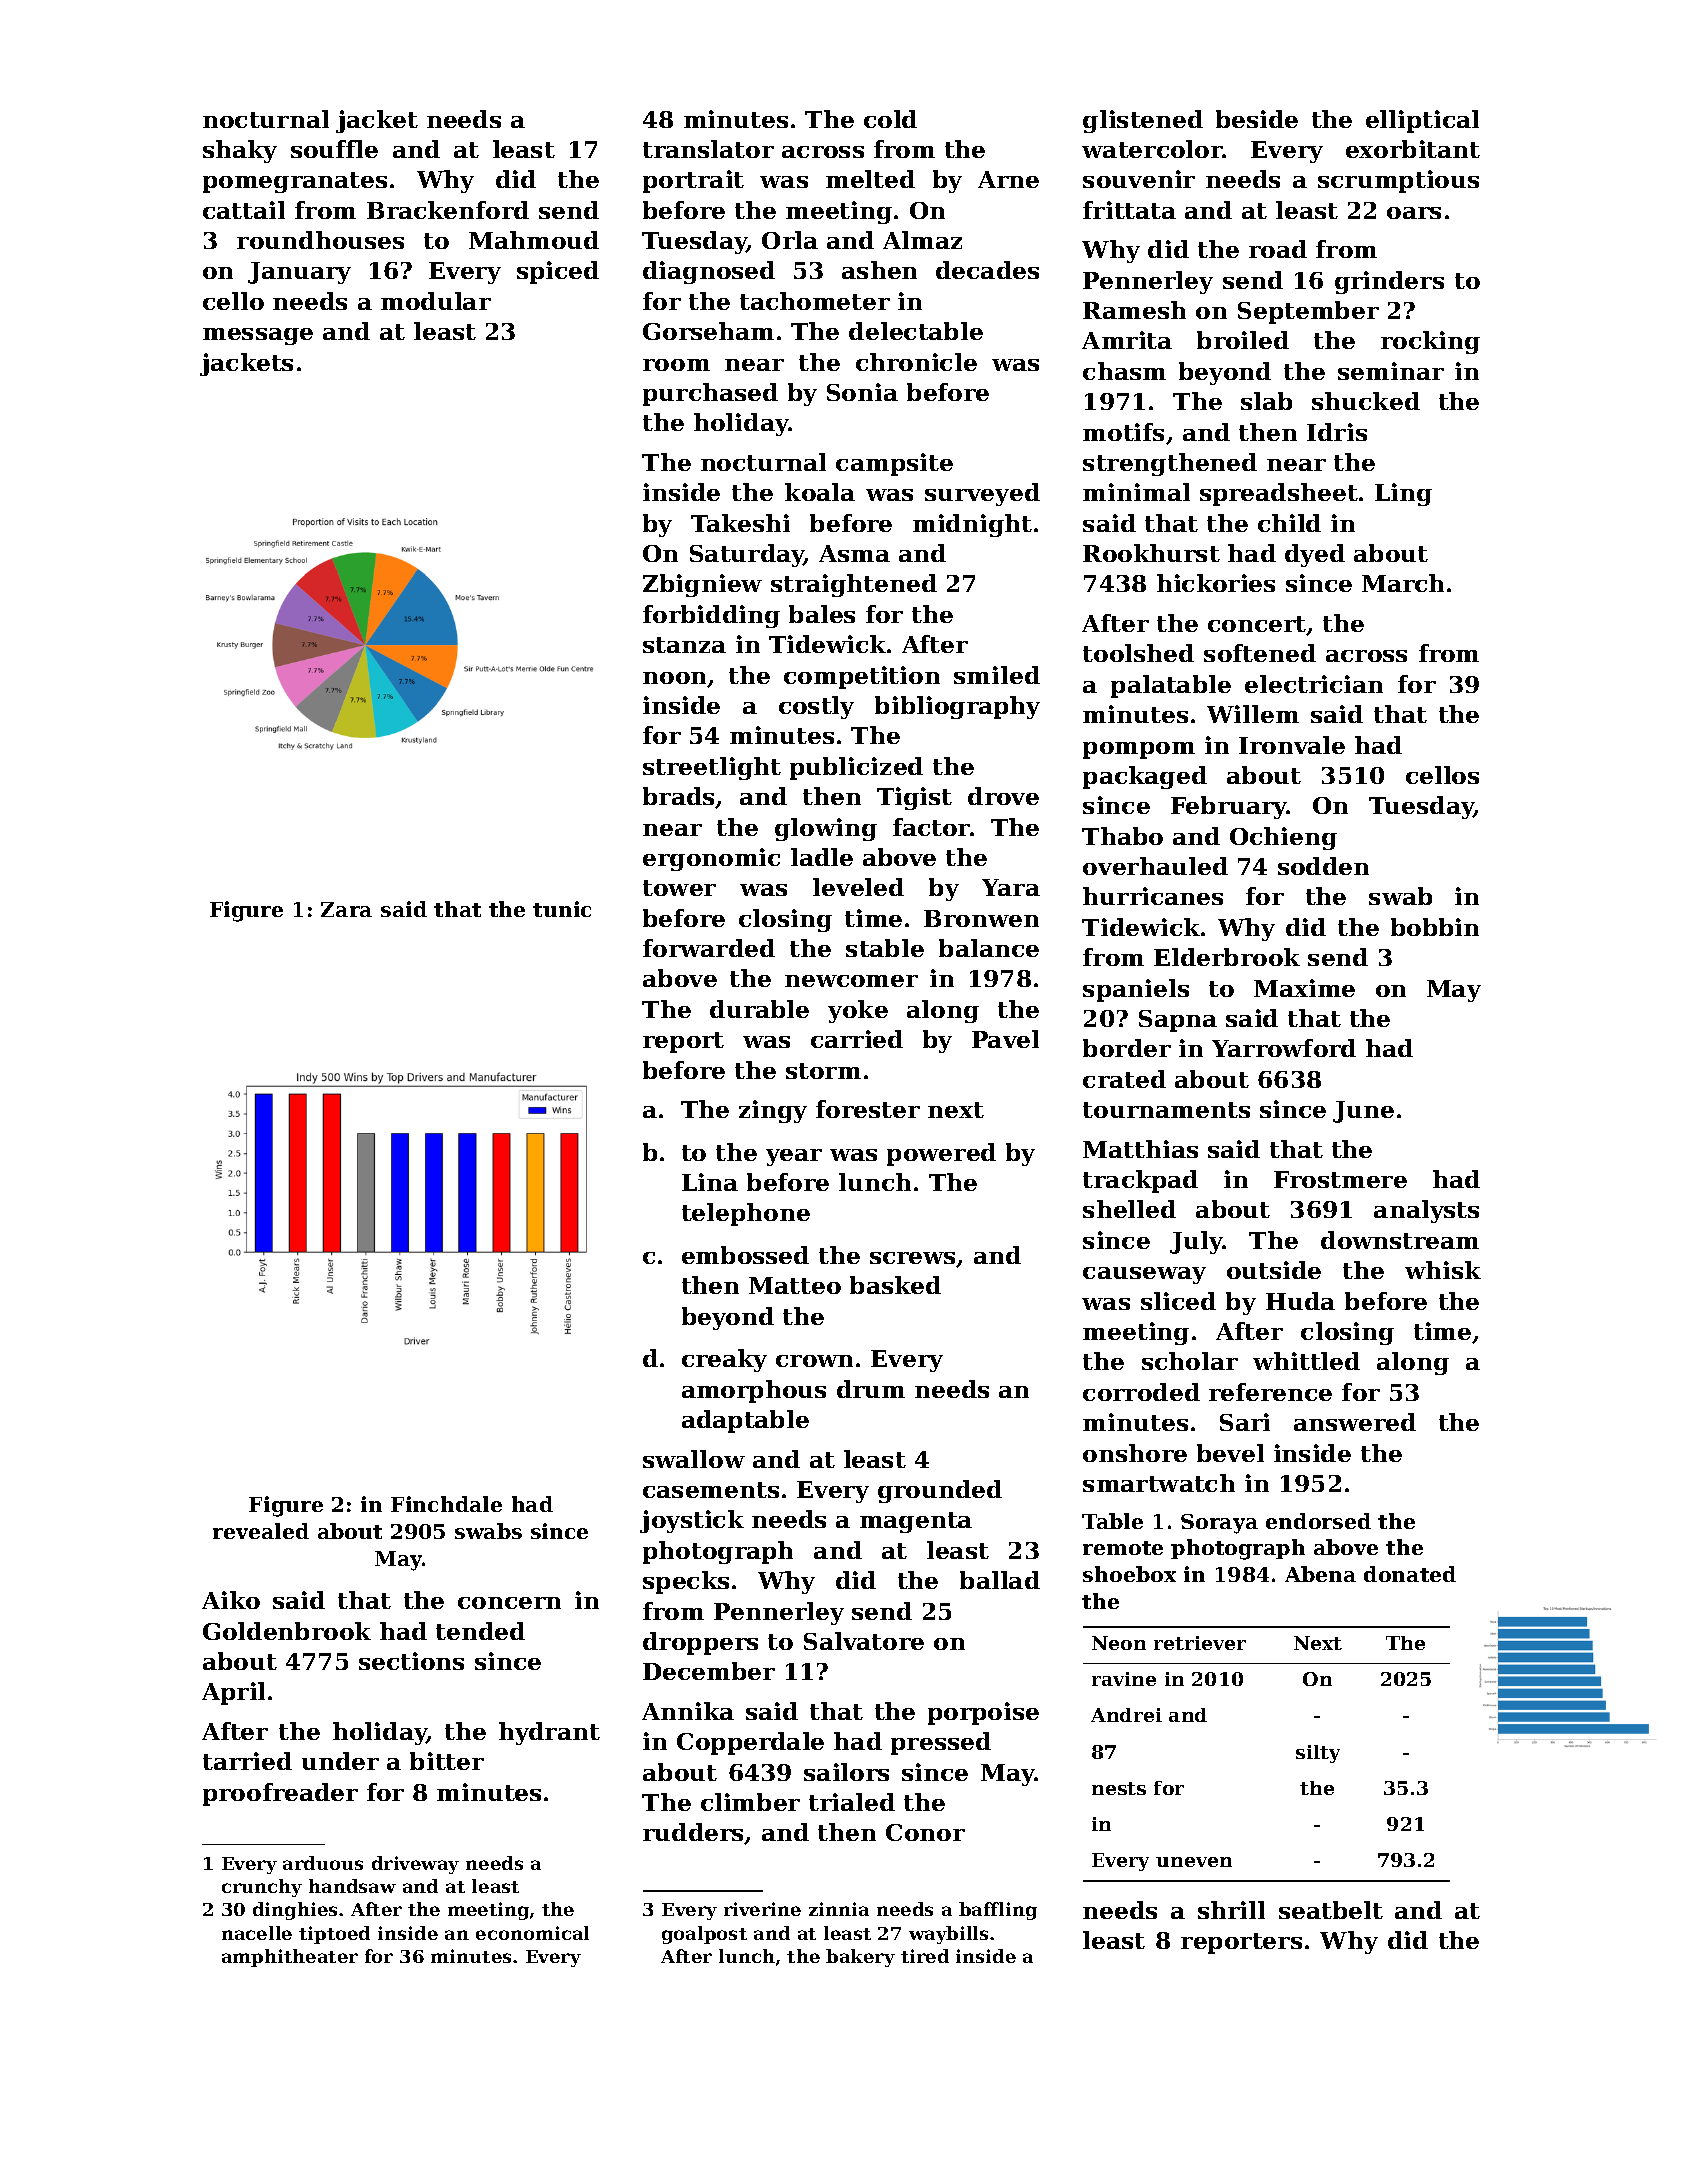 The width and height of the screenshot is (1683, 2178). What do you see at coordinates (854, 585) in the screenshot?
I see `straightened` at bounding box center [854, 585].
